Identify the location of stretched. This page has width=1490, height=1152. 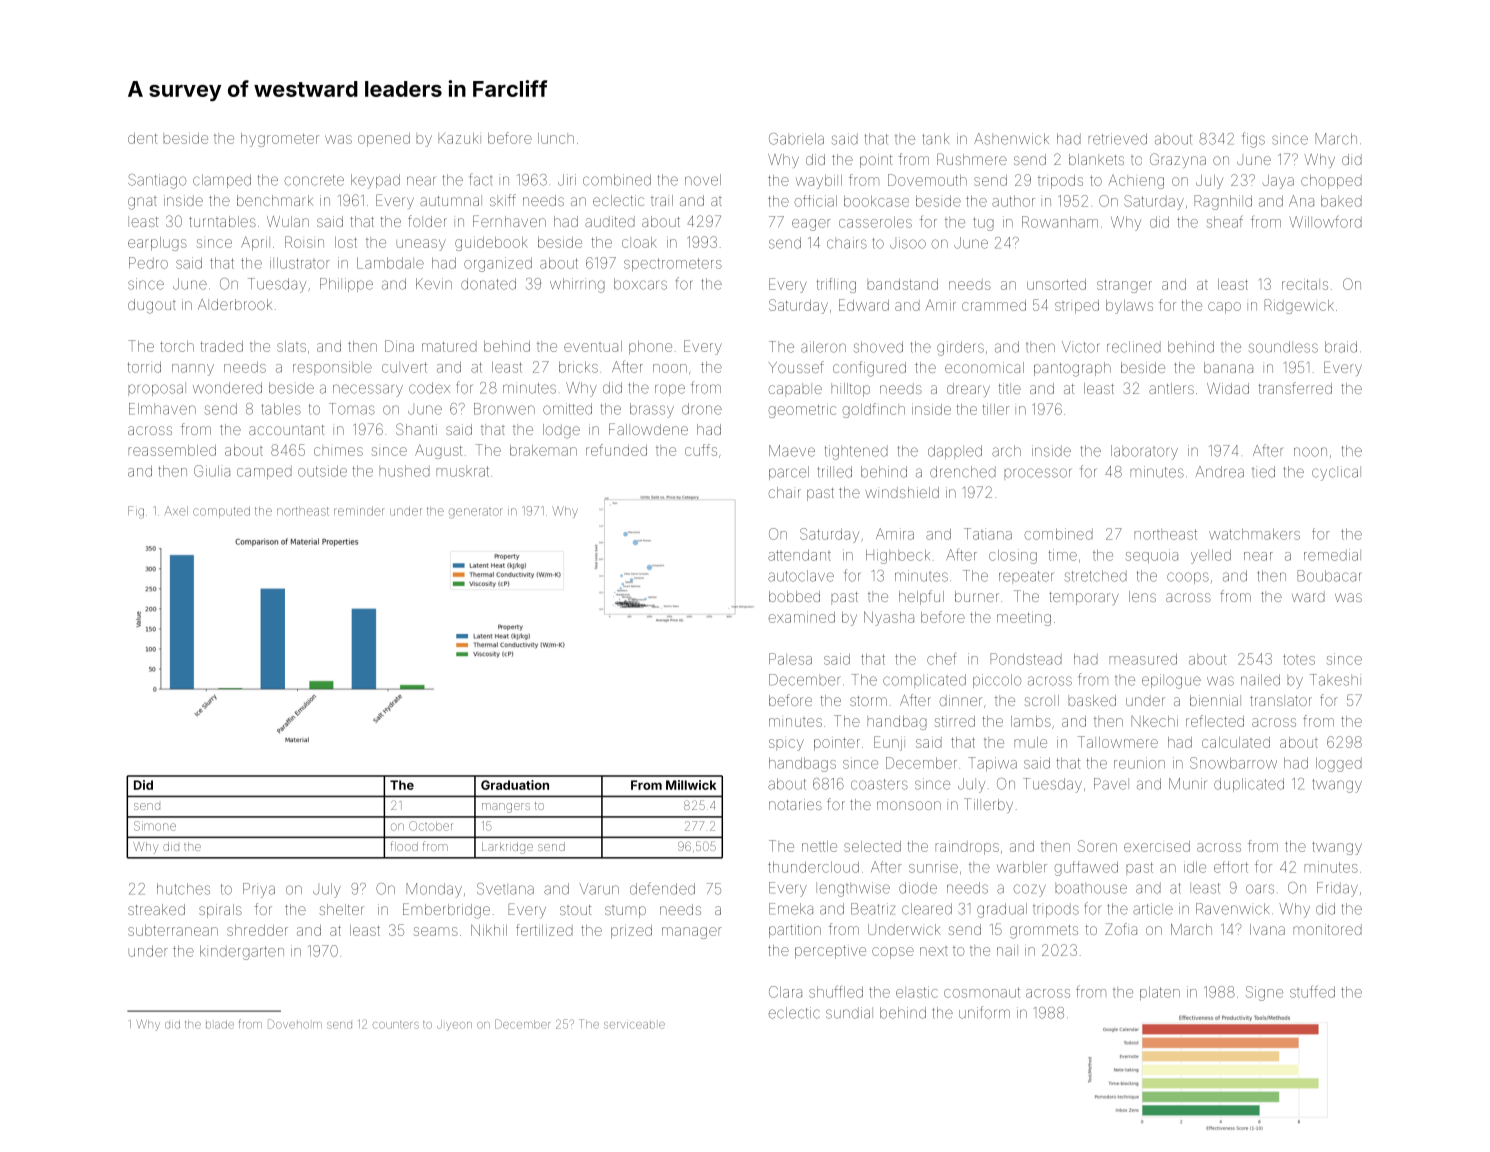
(1096, 576).
